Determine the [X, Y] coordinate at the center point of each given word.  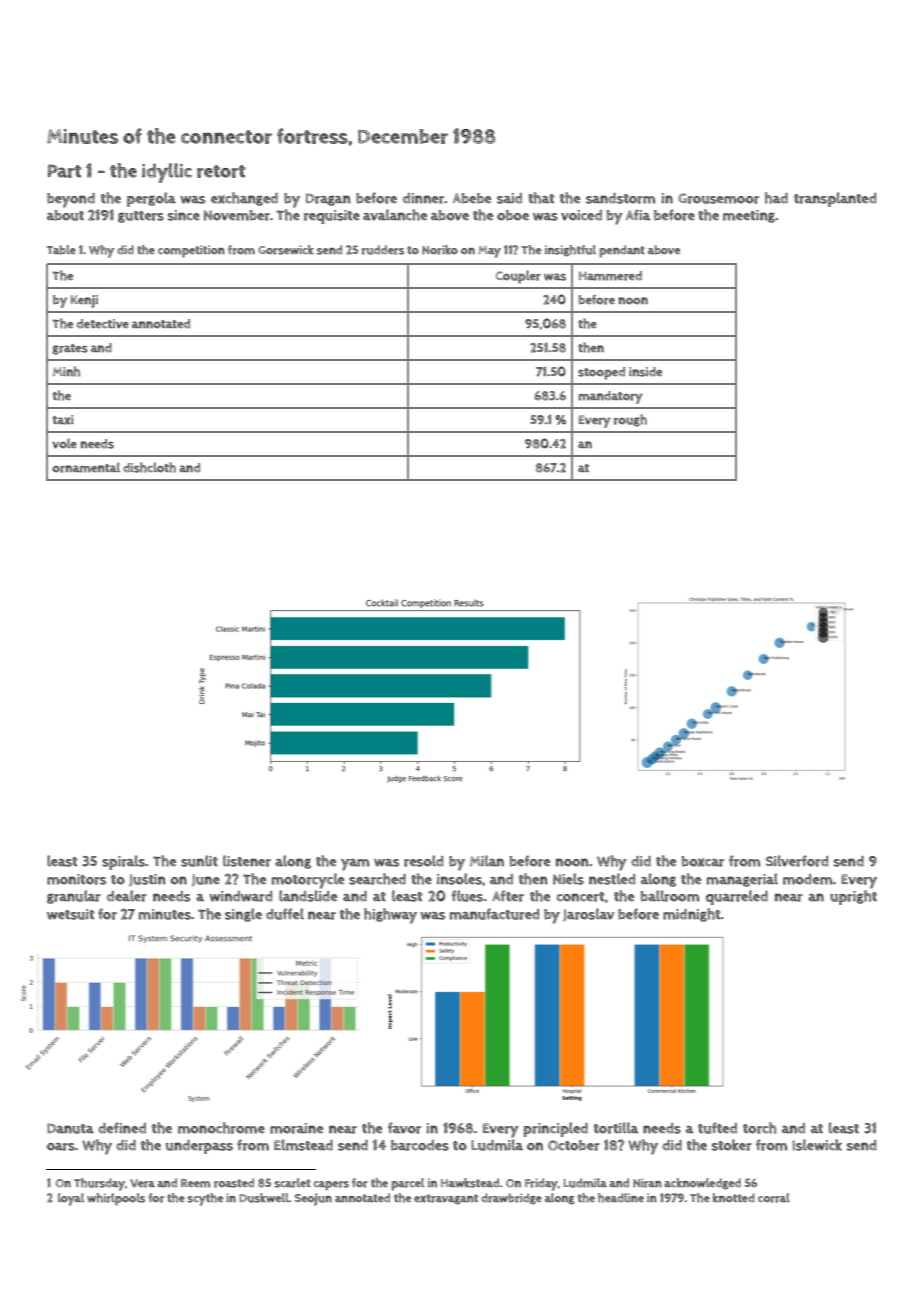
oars [61, 1147]
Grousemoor [718, 198]
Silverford [797, 861]
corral [774, 1198]
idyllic [167, 173]
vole [64, 443]
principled [556, 1129]
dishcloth [149, 467]
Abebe [472, 198]
